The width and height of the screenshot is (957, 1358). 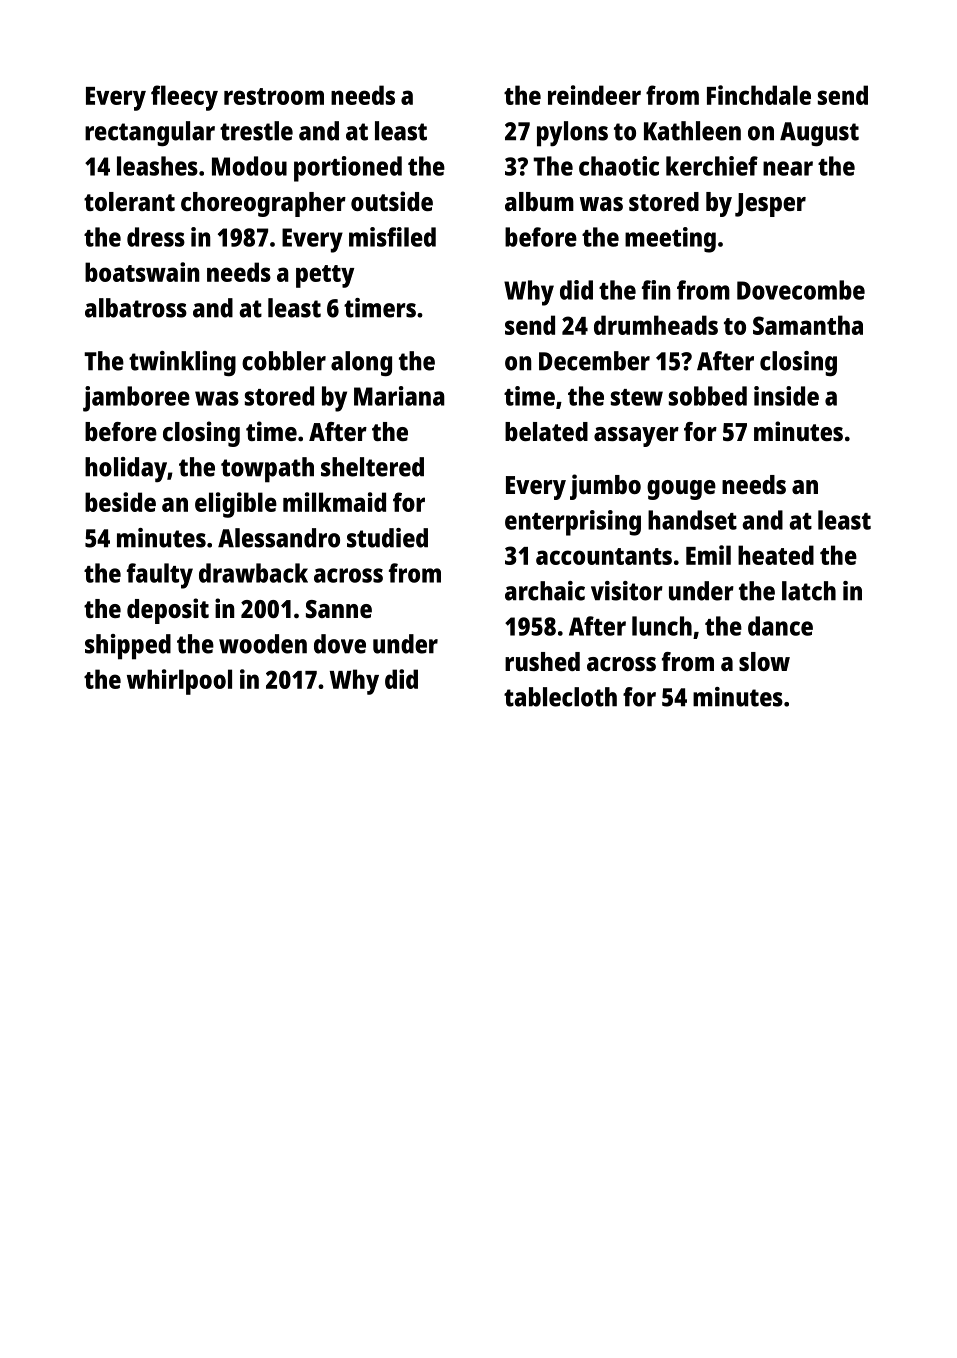 What do you see at coordinates (542, 661) in the screenshot?
I see `rushed` at bounding box center [542, 661].
